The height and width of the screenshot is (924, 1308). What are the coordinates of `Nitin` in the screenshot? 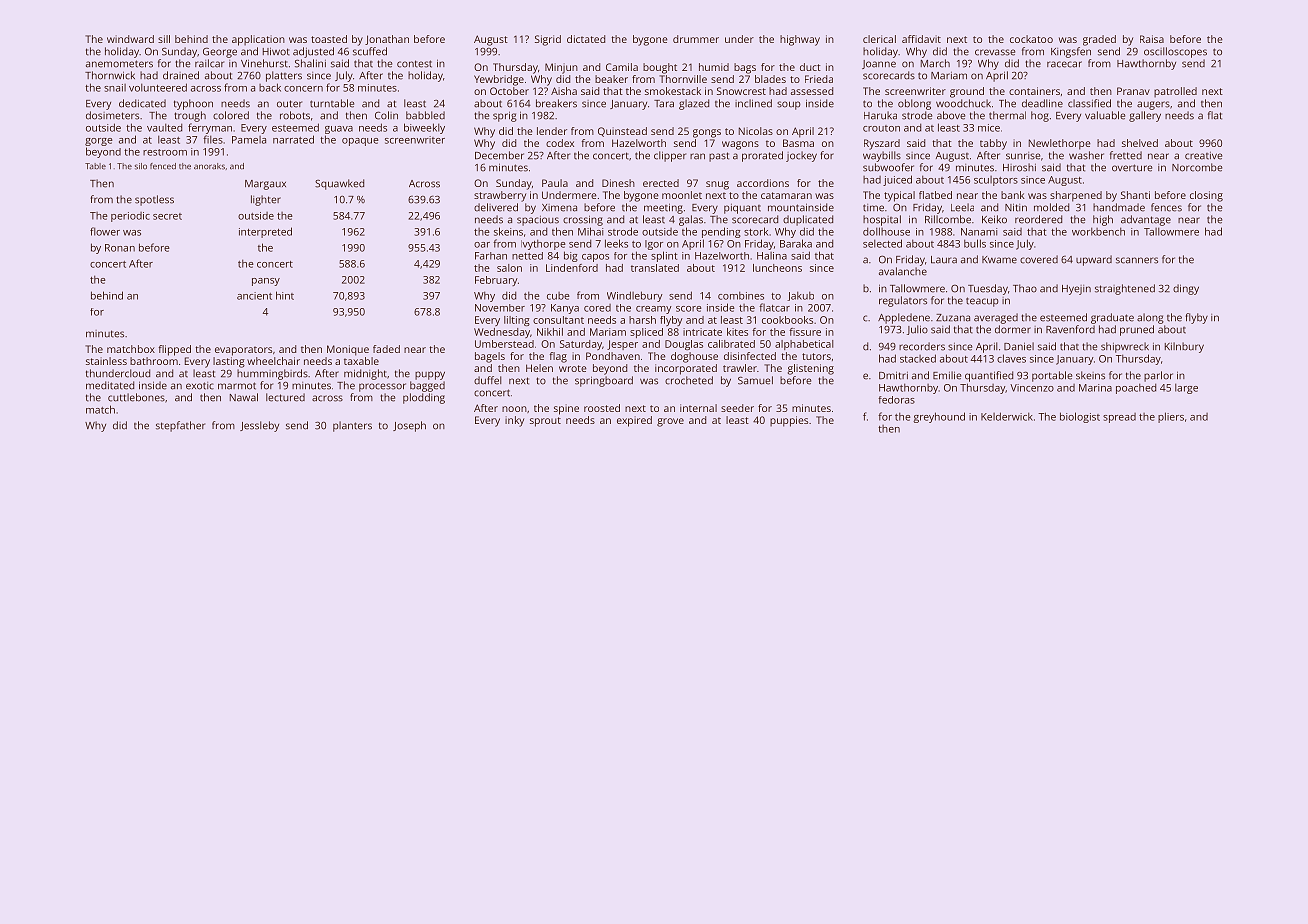 It's located at (1016, 207).
